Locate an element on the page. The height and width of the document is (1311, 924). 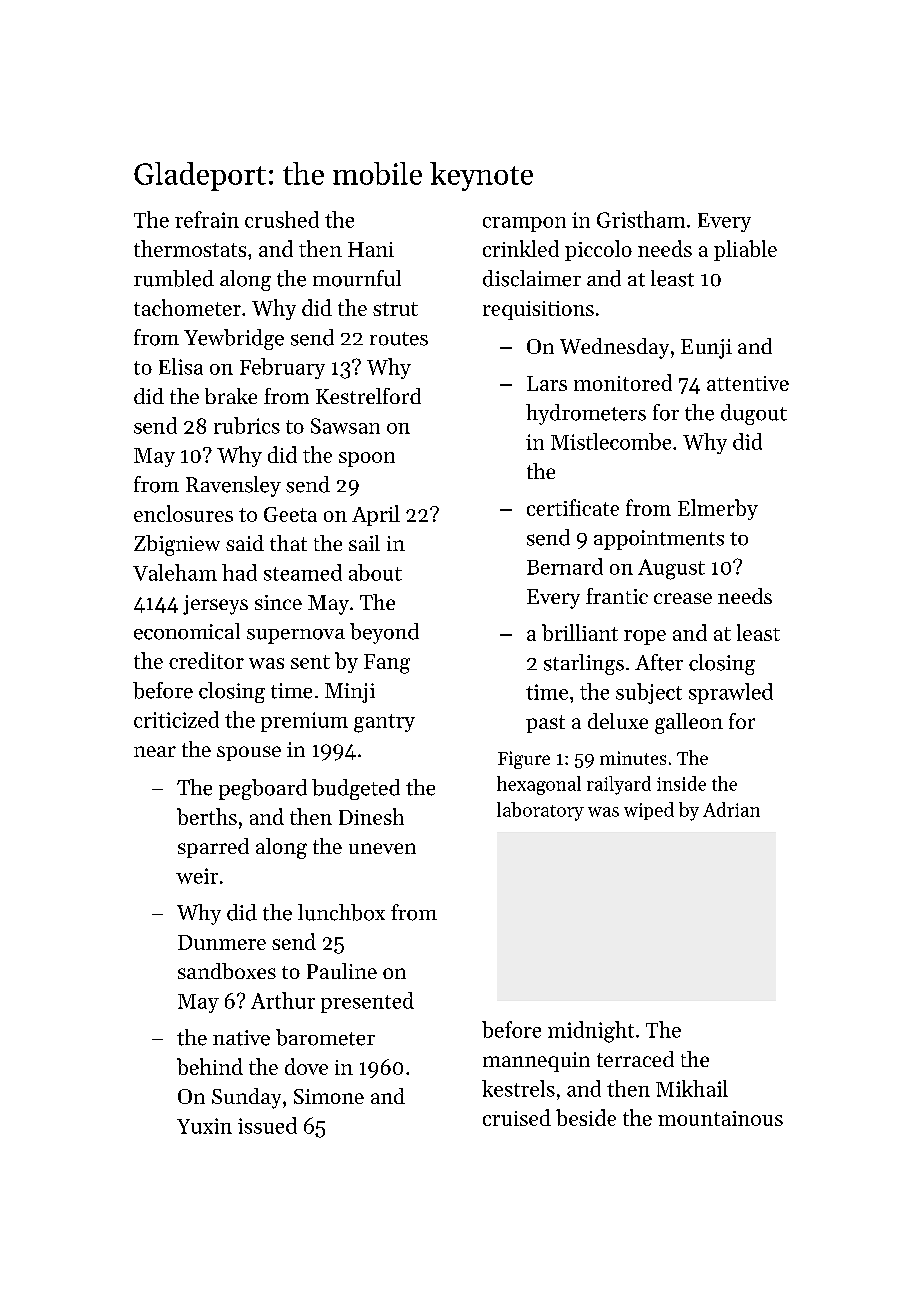
Bernard is located at coordinates (565, 566).
